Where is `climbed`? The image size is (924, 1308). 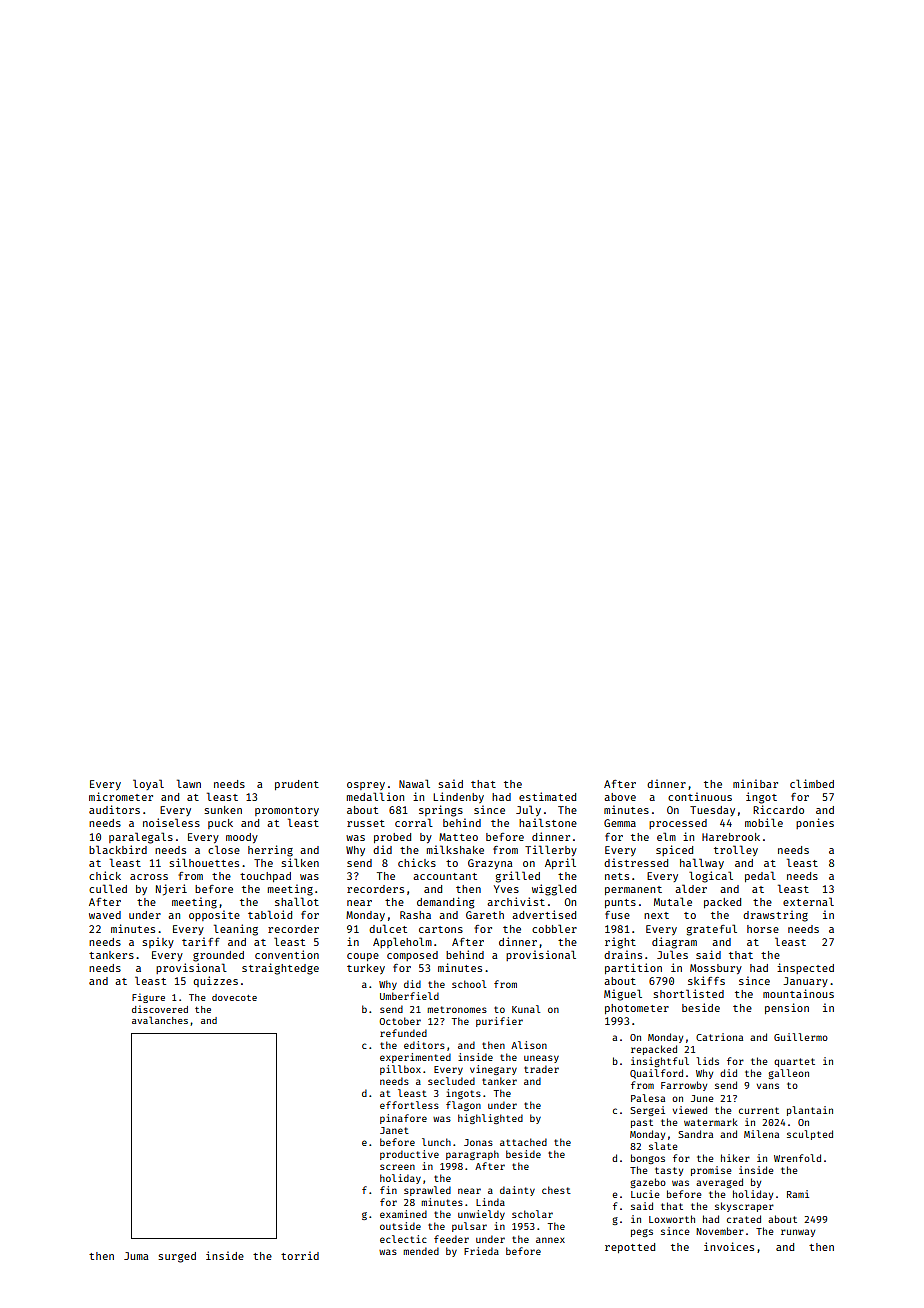 climbed is located at coordinates (812, 783).
